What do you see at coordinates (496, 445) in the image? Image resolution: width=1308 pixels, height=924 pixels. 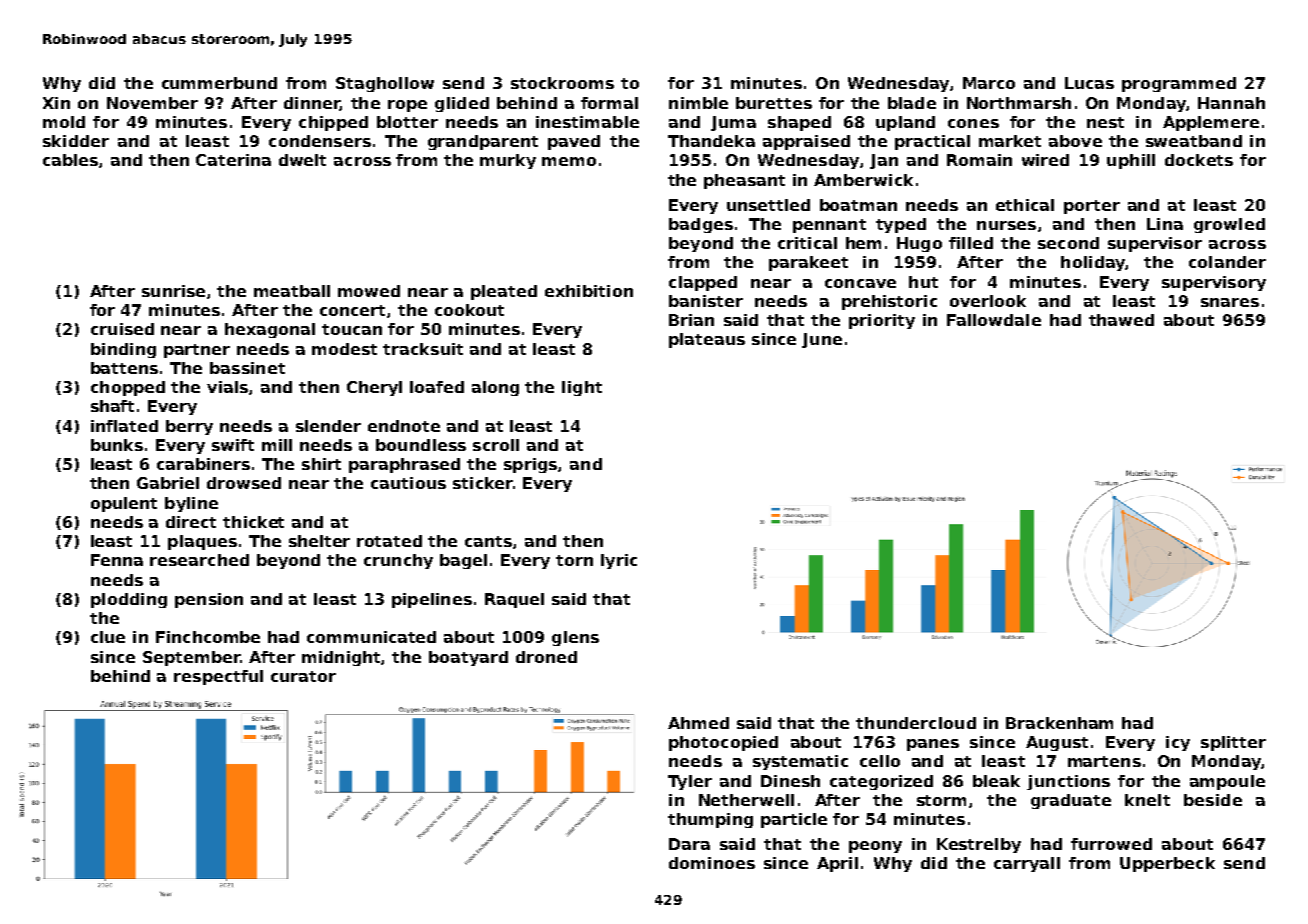 I see `scroll` at bounding box center [496, 445].
